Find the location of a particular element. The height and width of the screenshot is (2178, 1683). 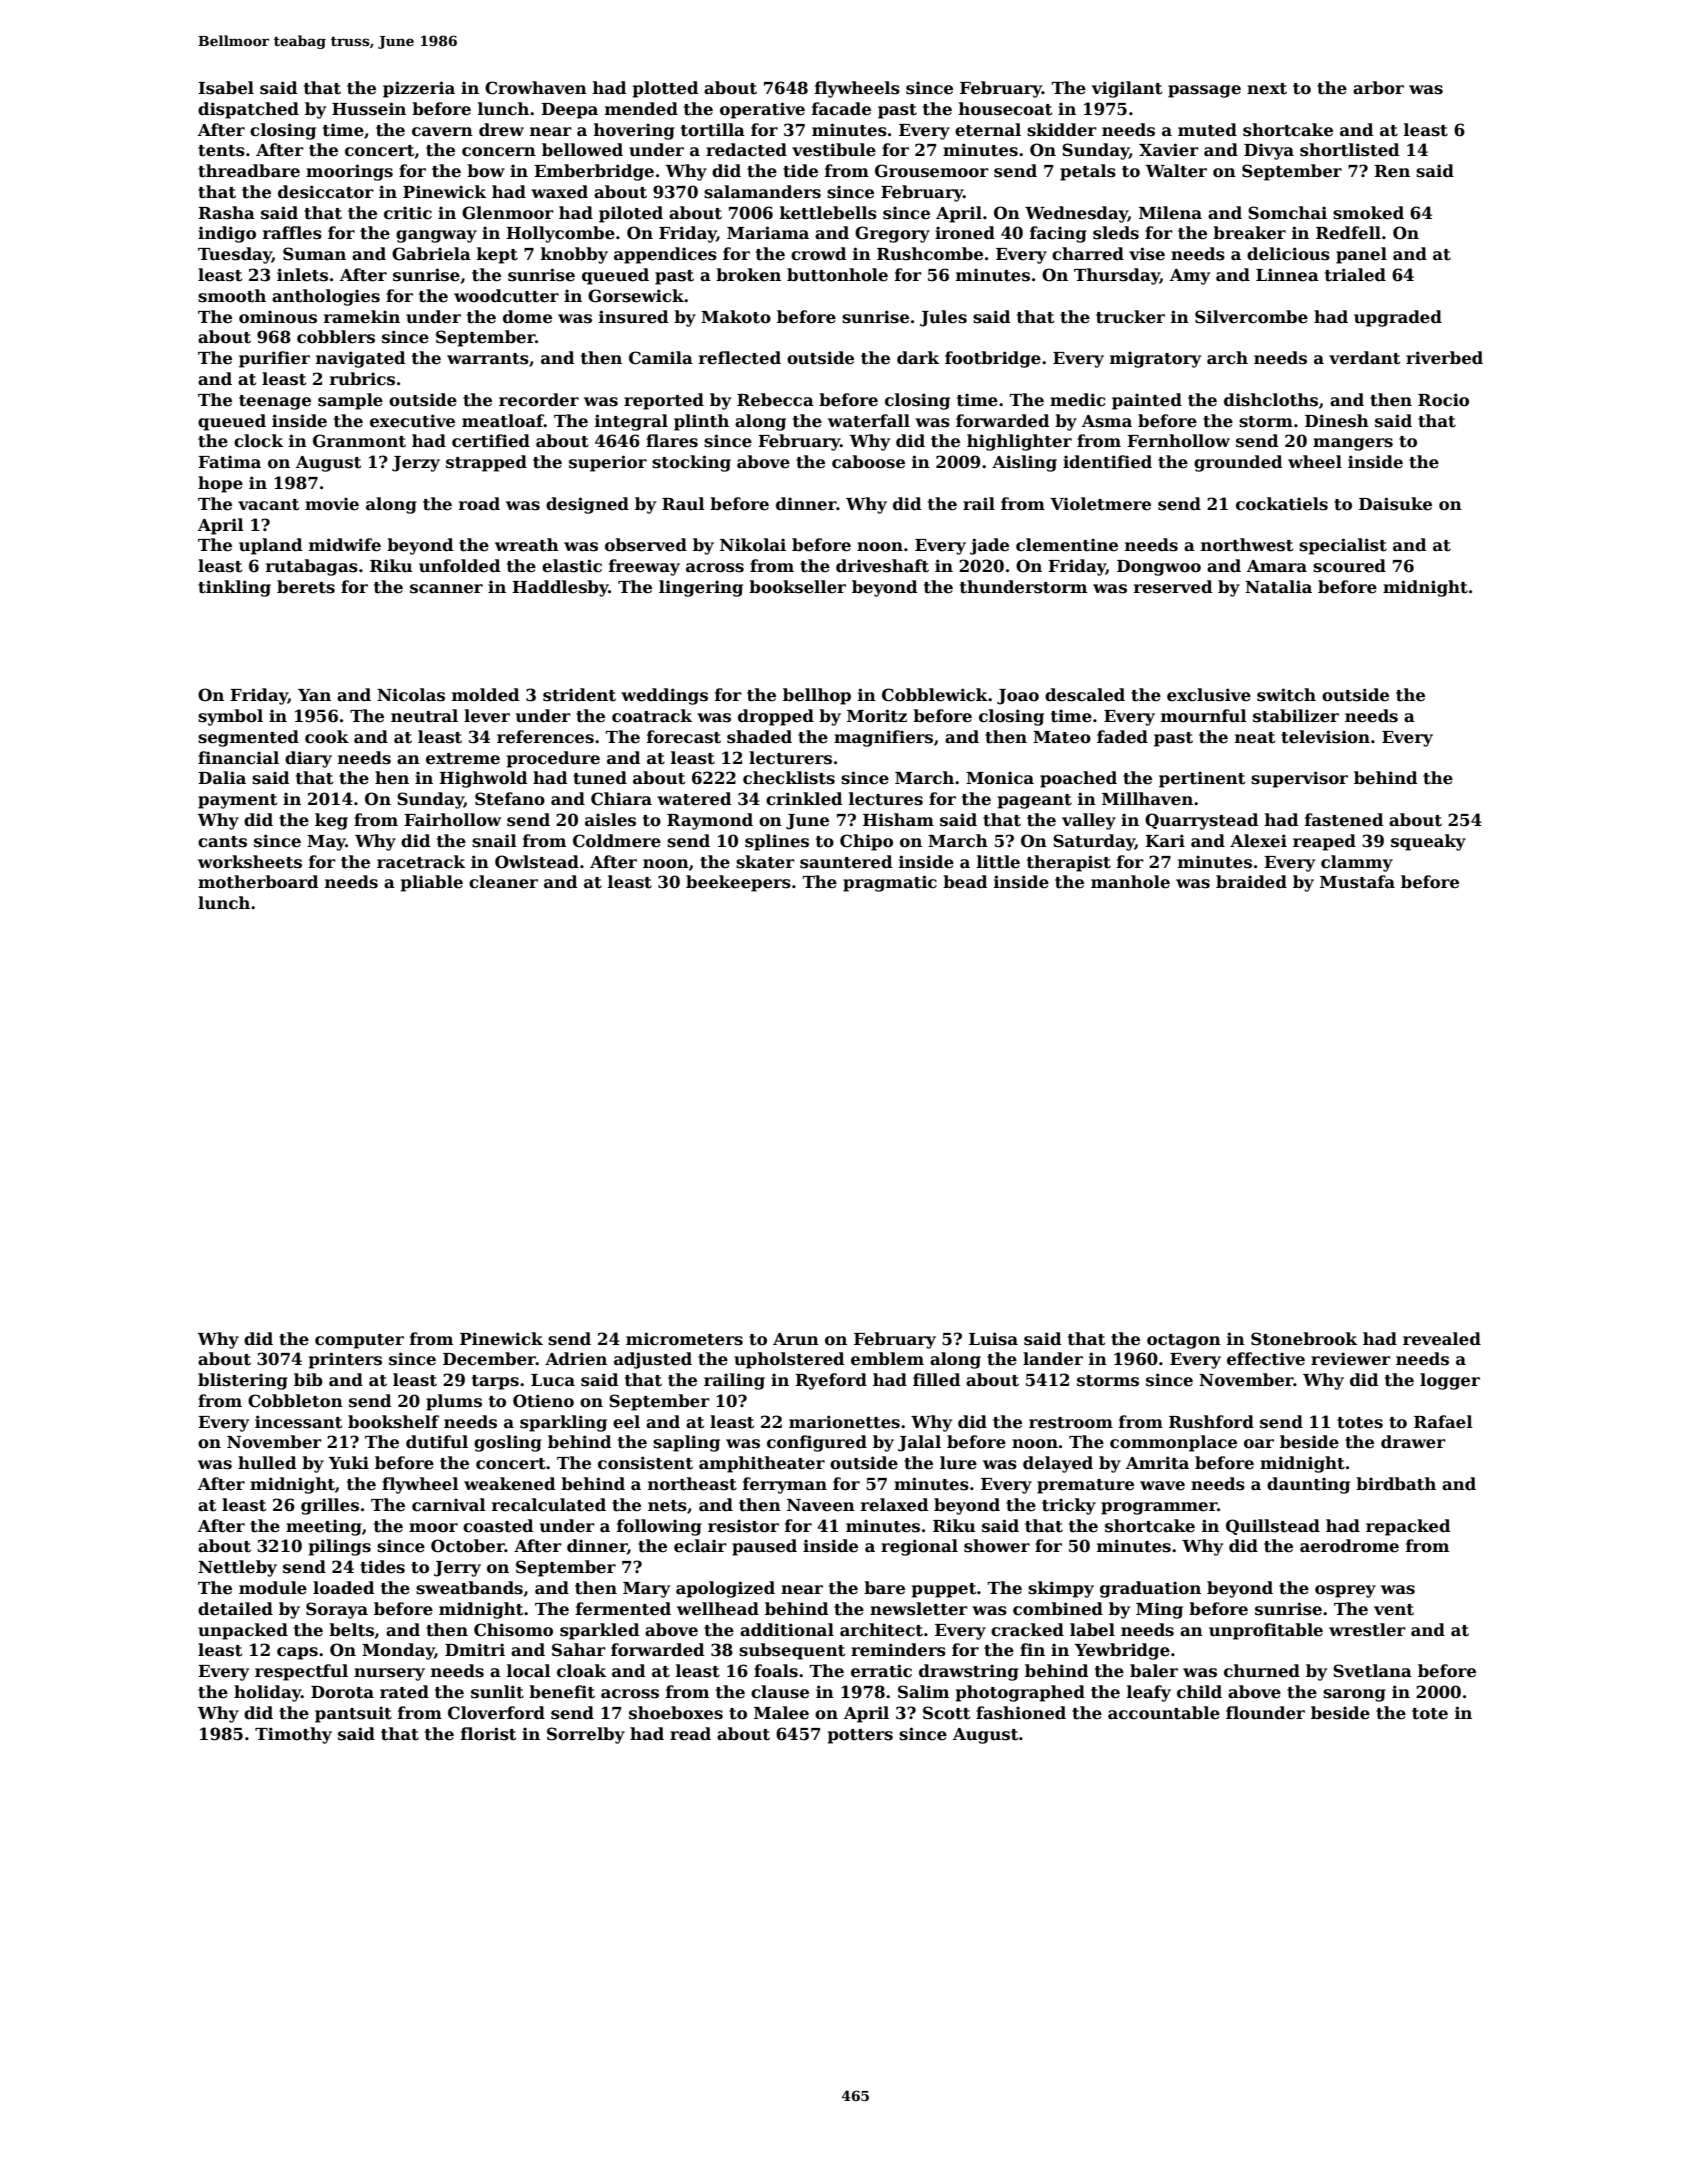

bead is located at coordinates (965, 882).
